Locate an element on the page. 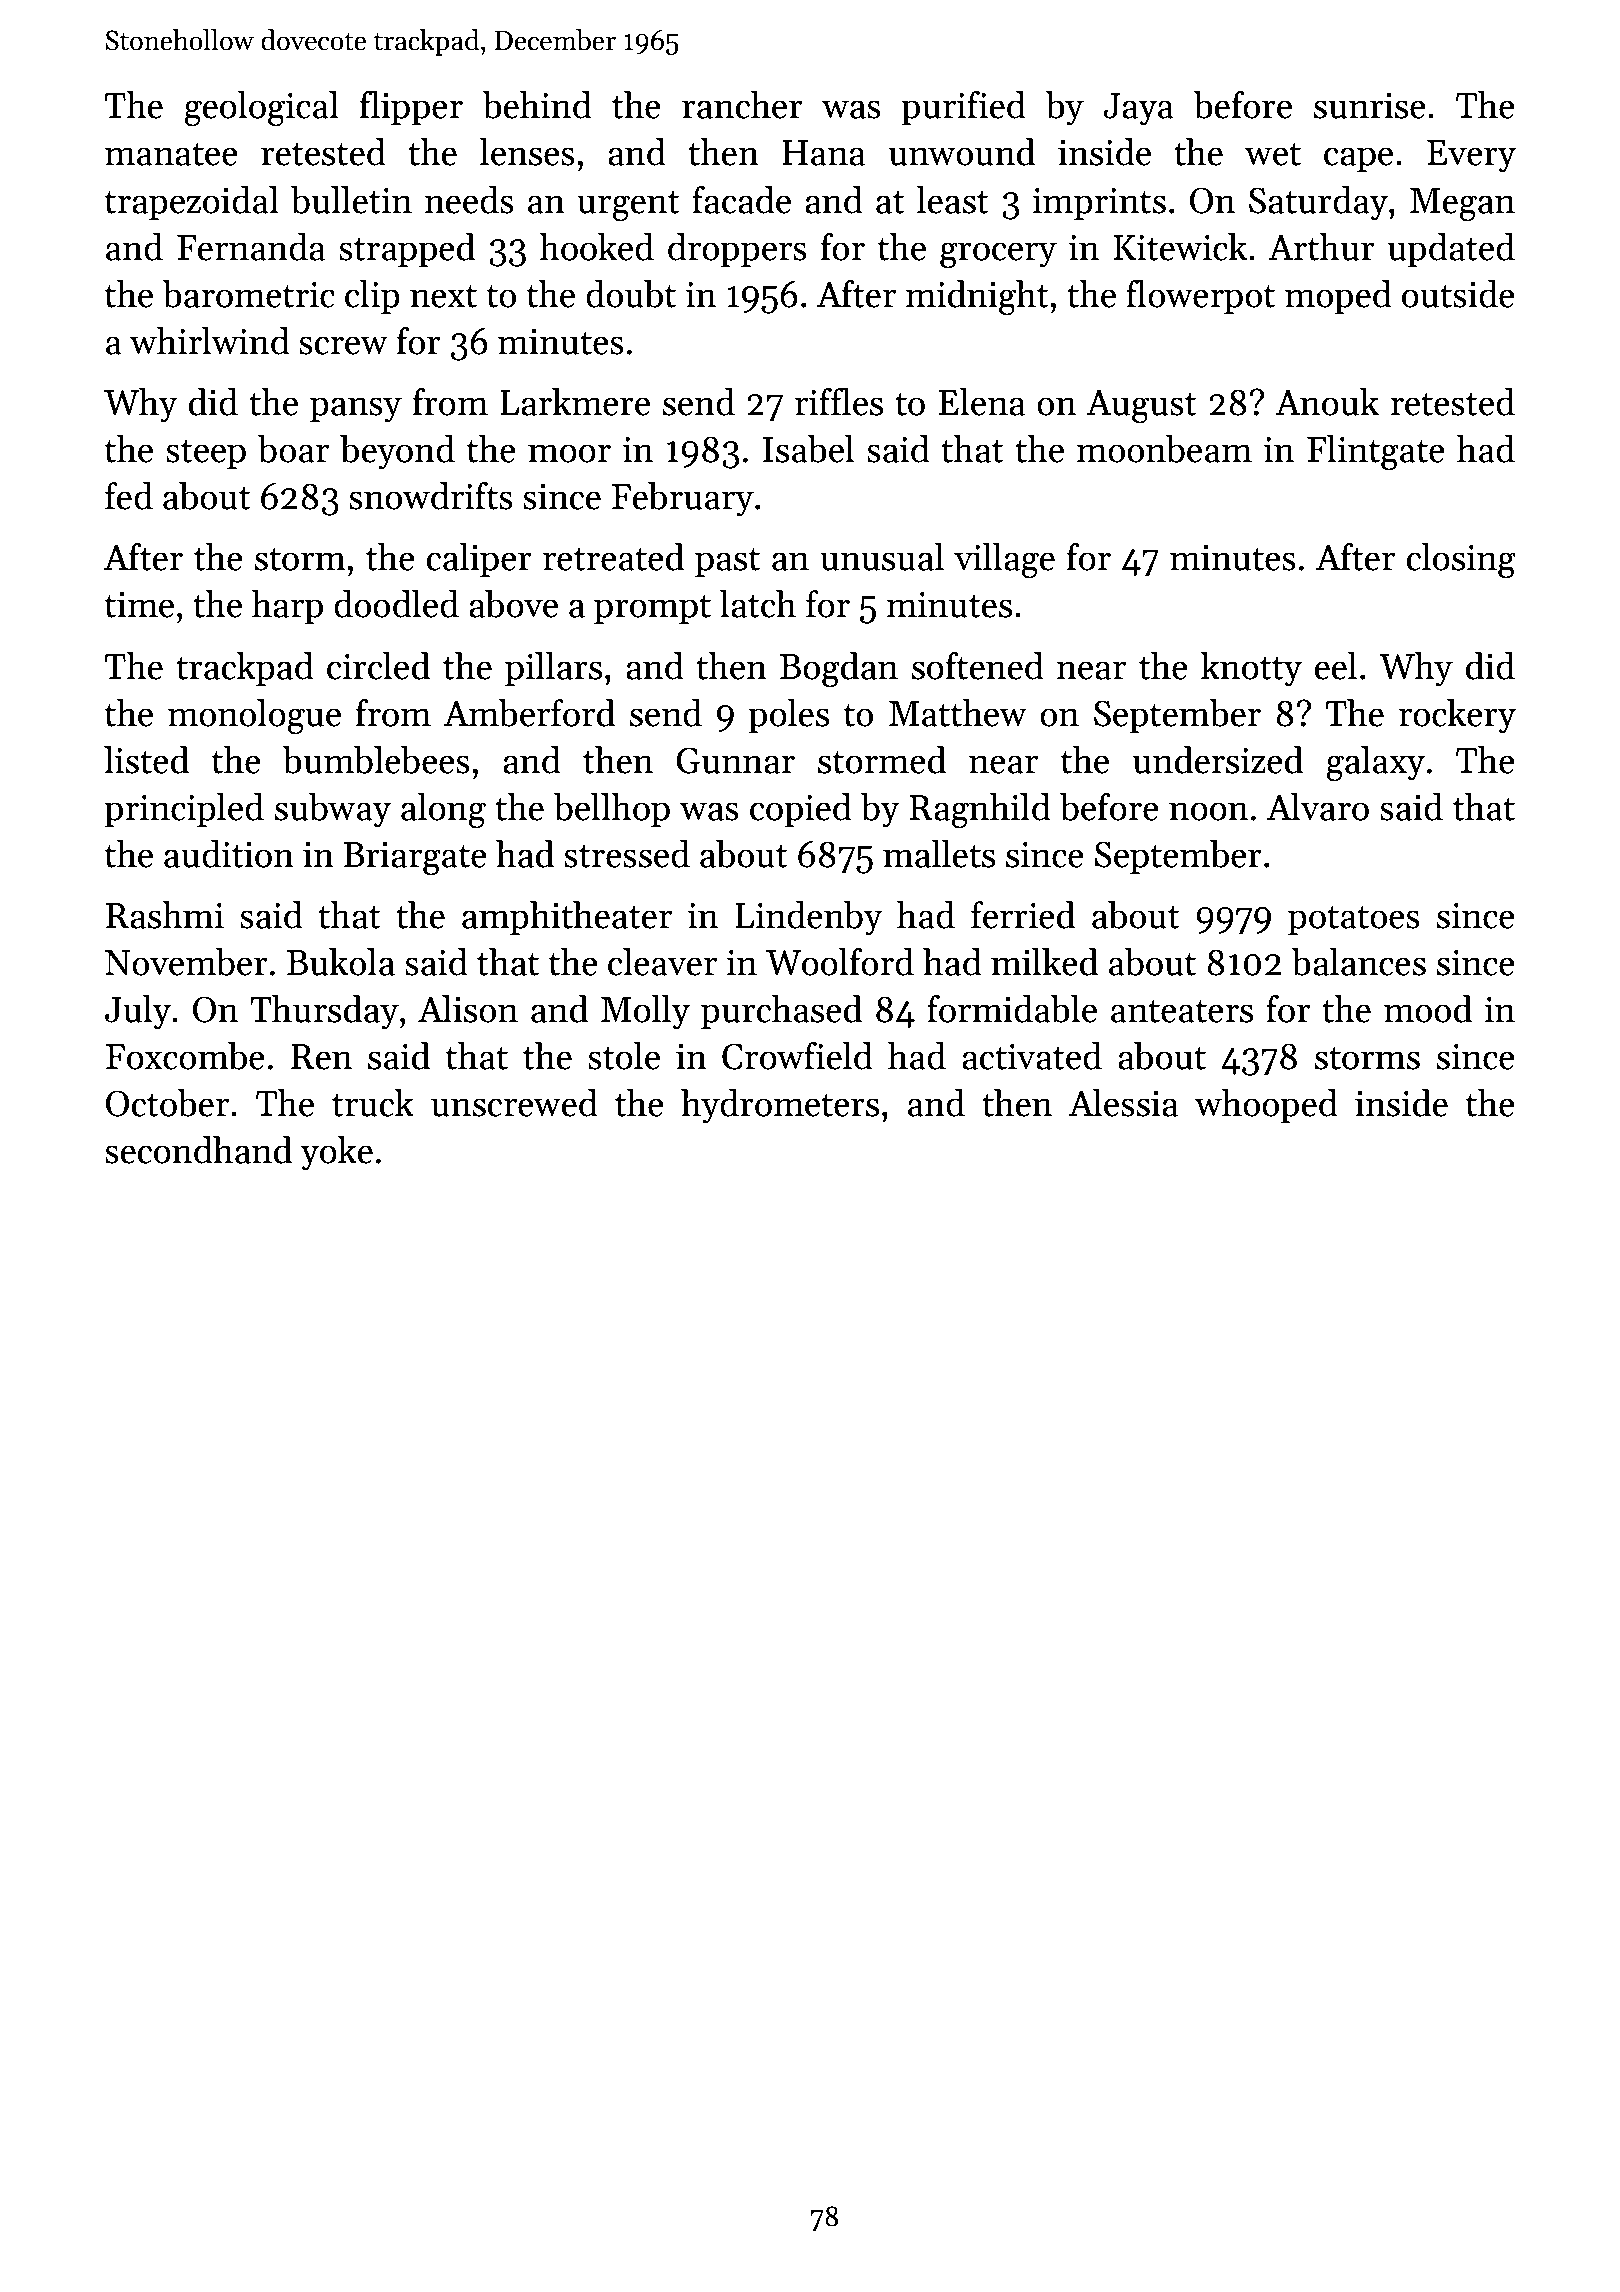 The height and width of the image is (2292, 1620). hydrometers is located at coordinates (780, 1106).
